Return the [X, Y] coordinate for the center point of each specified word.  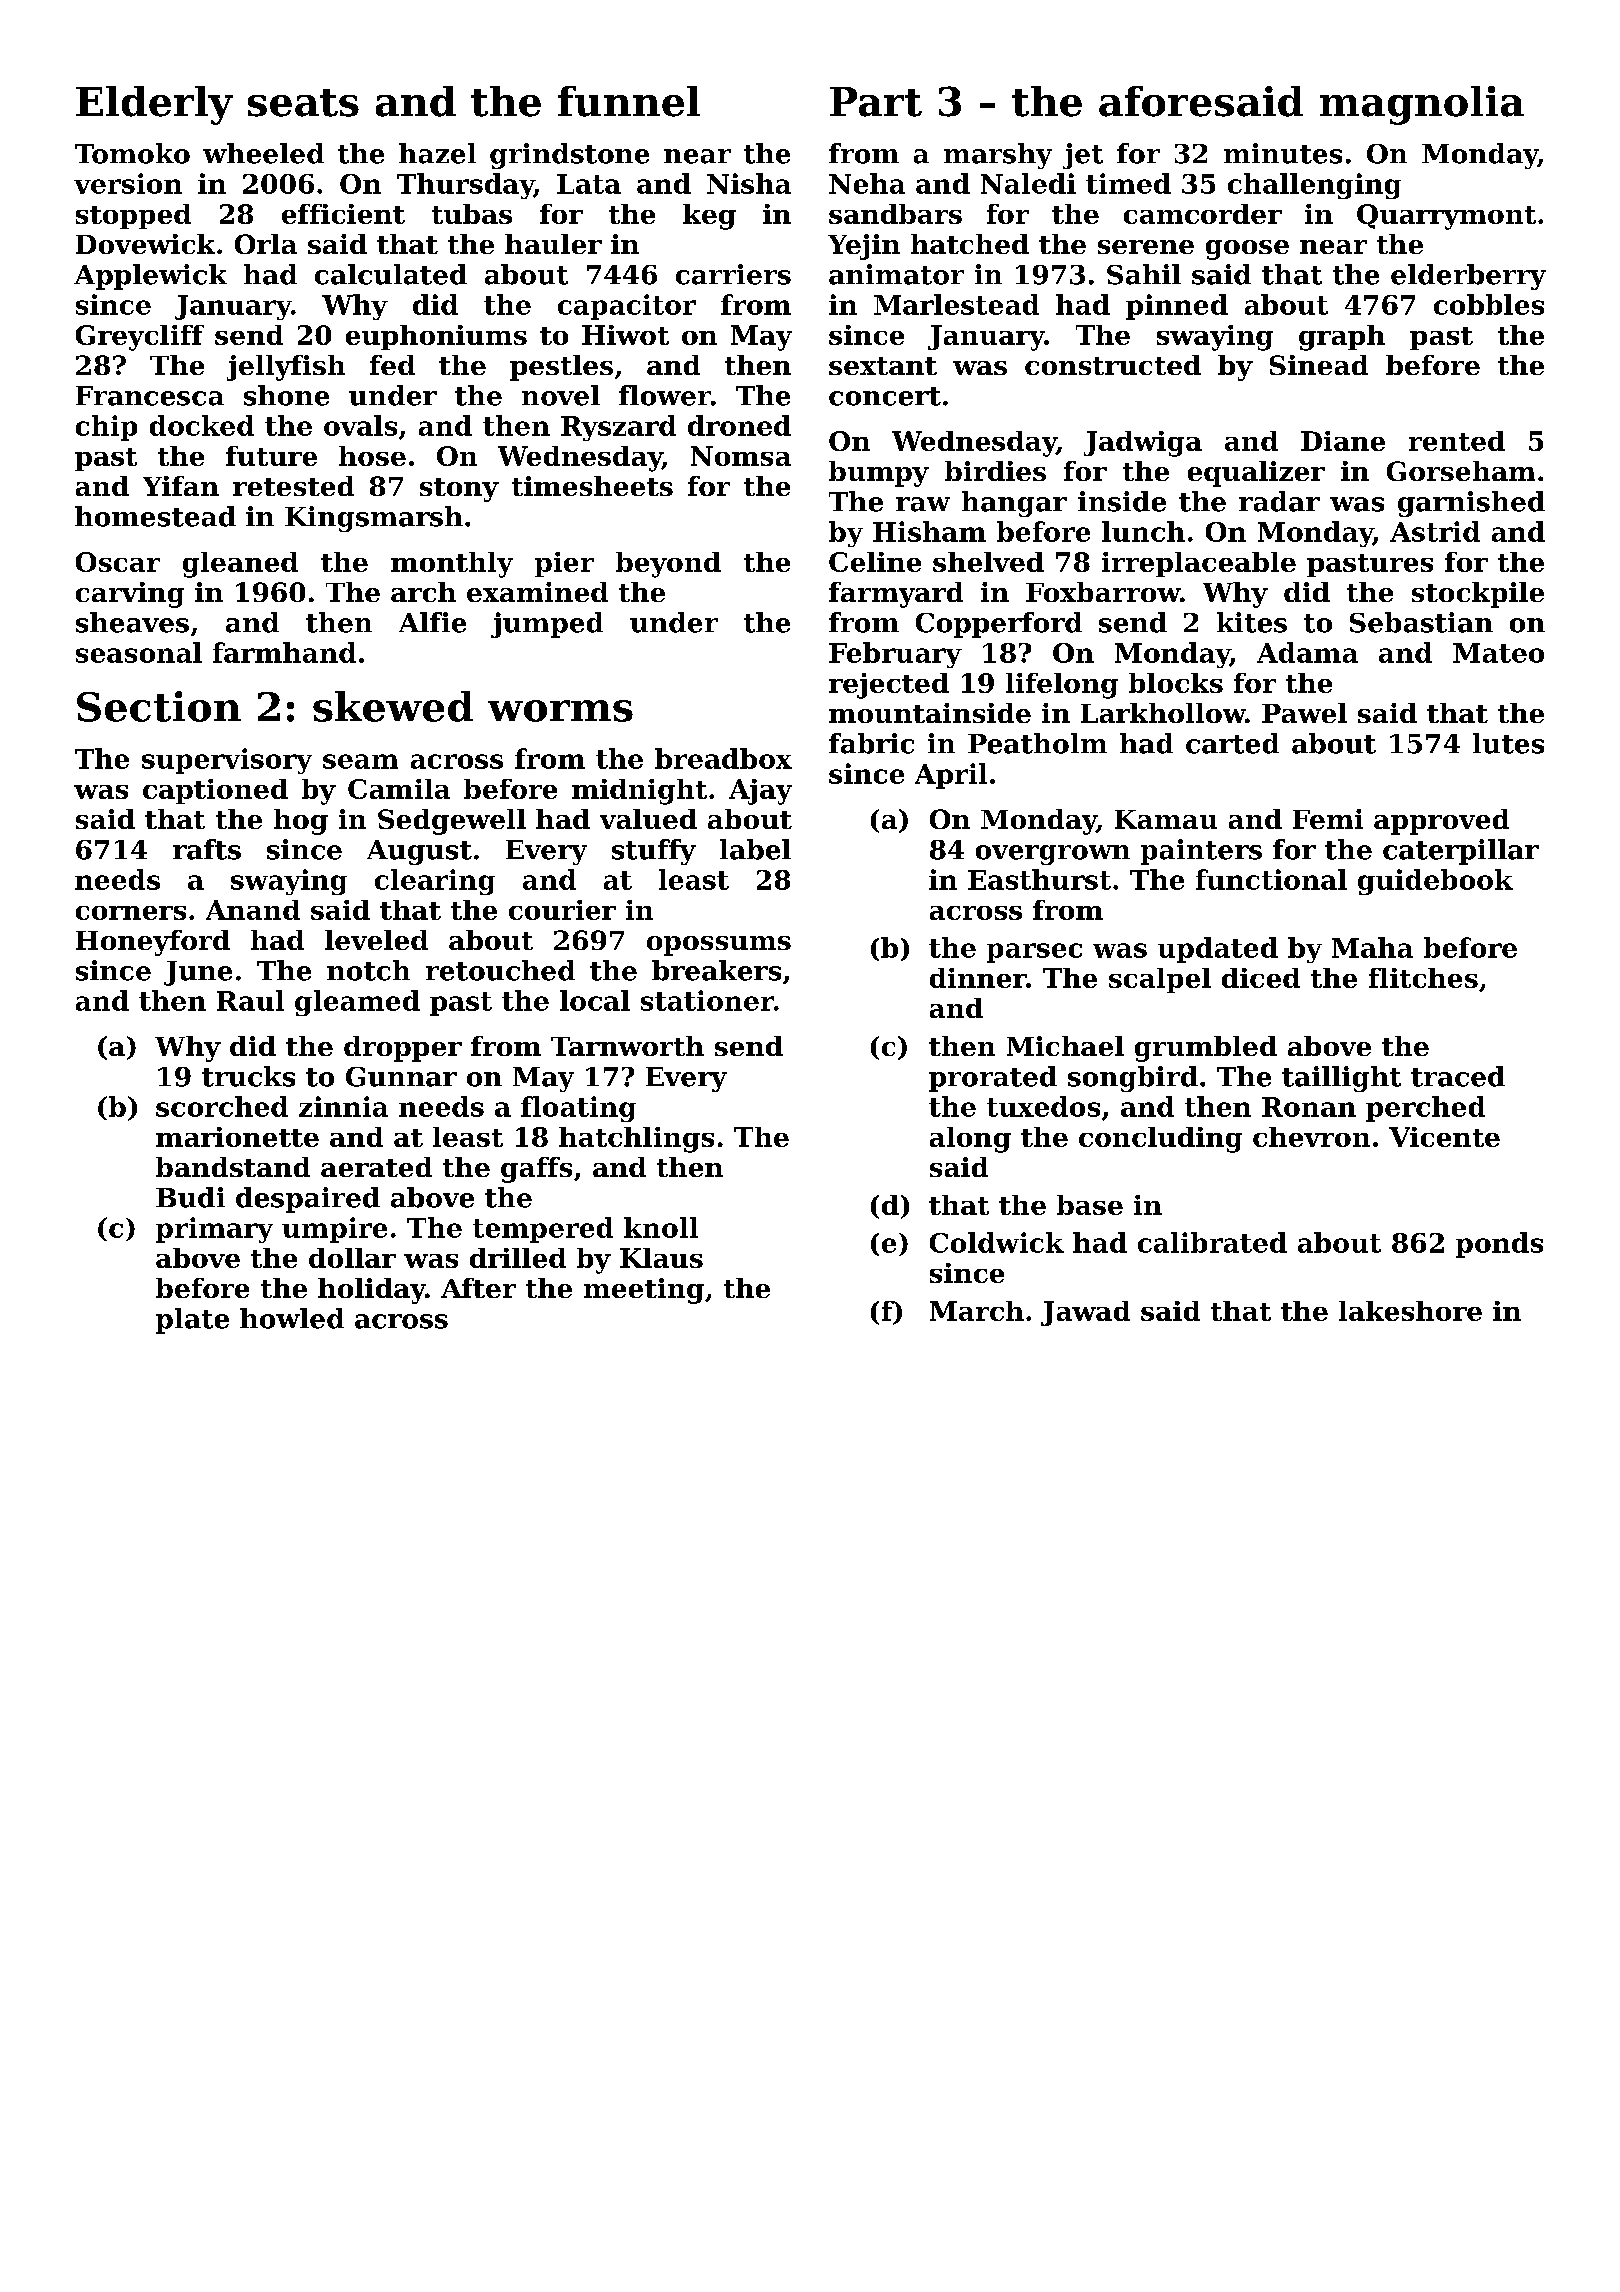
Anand [253, 910]
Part [876, 102]
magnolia [1422, 105]
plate [192, 1321]
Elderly [154, 105]
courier [562, 910]
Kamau [1166, 819]
